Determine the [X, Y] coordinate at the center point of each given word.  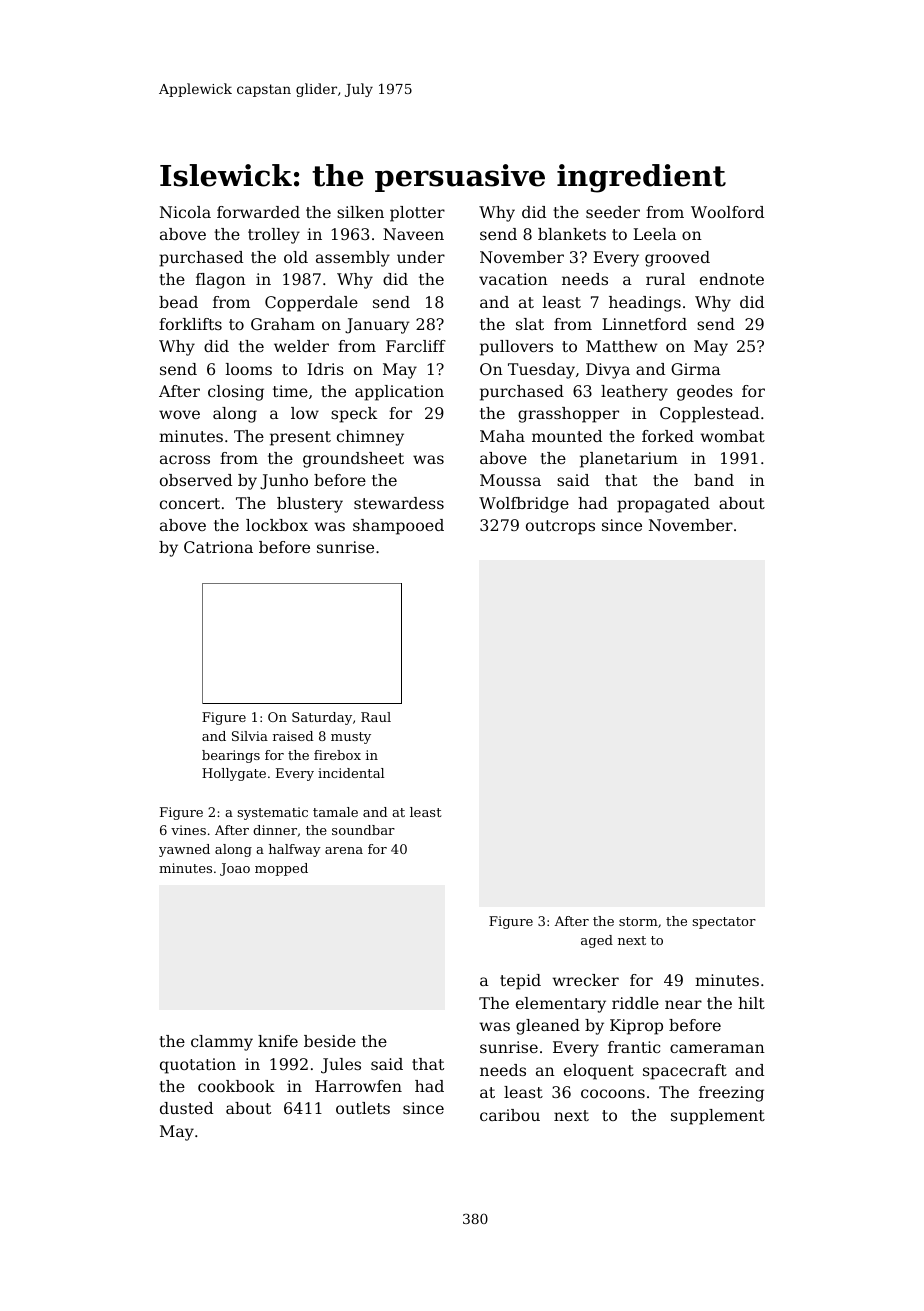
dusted [186, 1108]
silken [360, 212]
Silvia [250, 736]
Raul [376, 717]
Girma [696, 369]
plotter [417, 214]
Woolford [727, 212]
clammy [222, 1043]
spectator [724, 923]
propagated [663, 505]
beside [330, 1041]
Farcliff [416, 346]
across [185, 459]
